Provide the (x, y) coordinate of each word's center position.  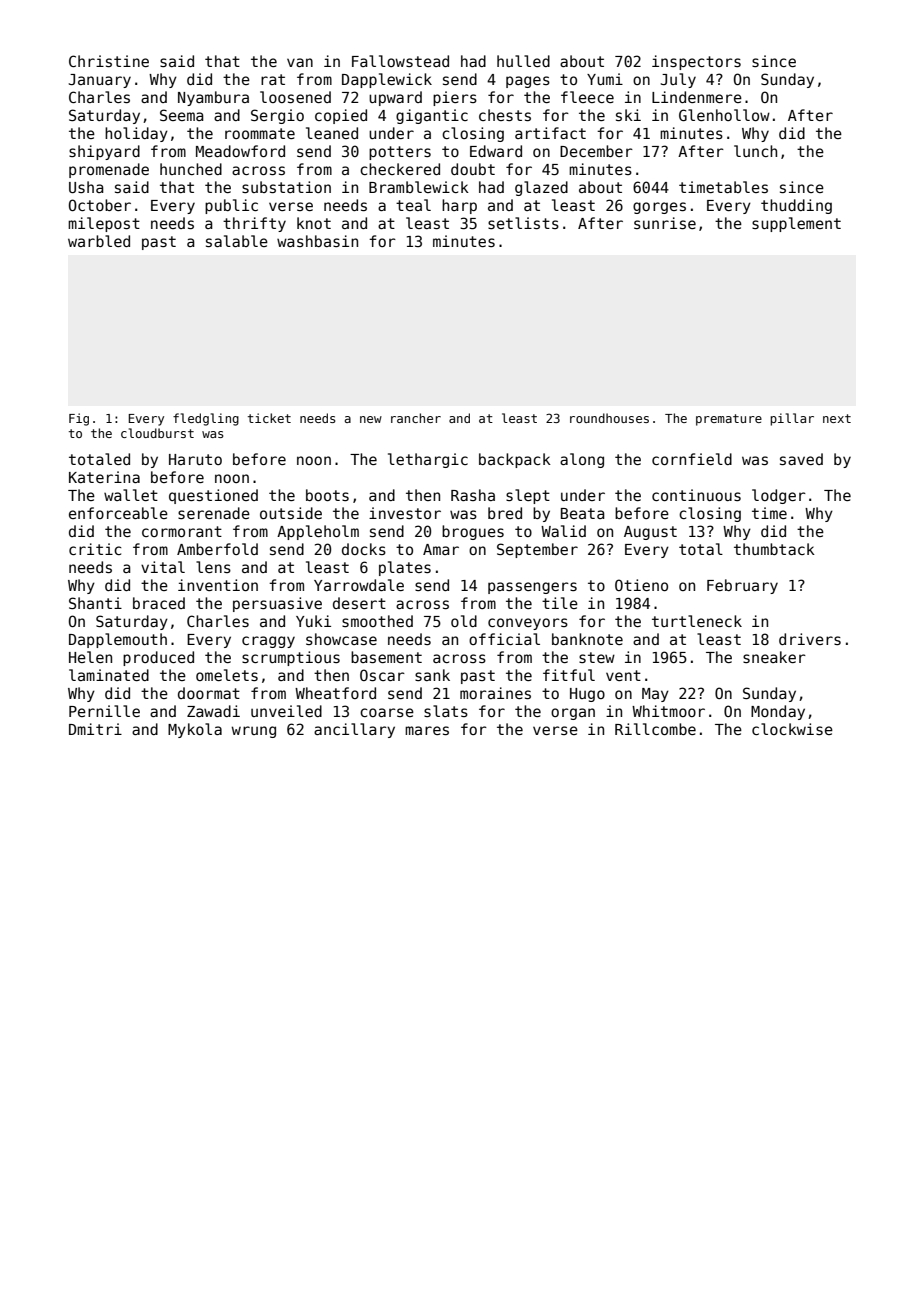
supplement (796, 224)
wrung (253, 732)
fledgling (206, 419)
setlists (523, 223)
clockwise (792, 729)
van (300, 62)
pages (528, 82)
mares (427, 730)
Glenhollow (724, 115)
